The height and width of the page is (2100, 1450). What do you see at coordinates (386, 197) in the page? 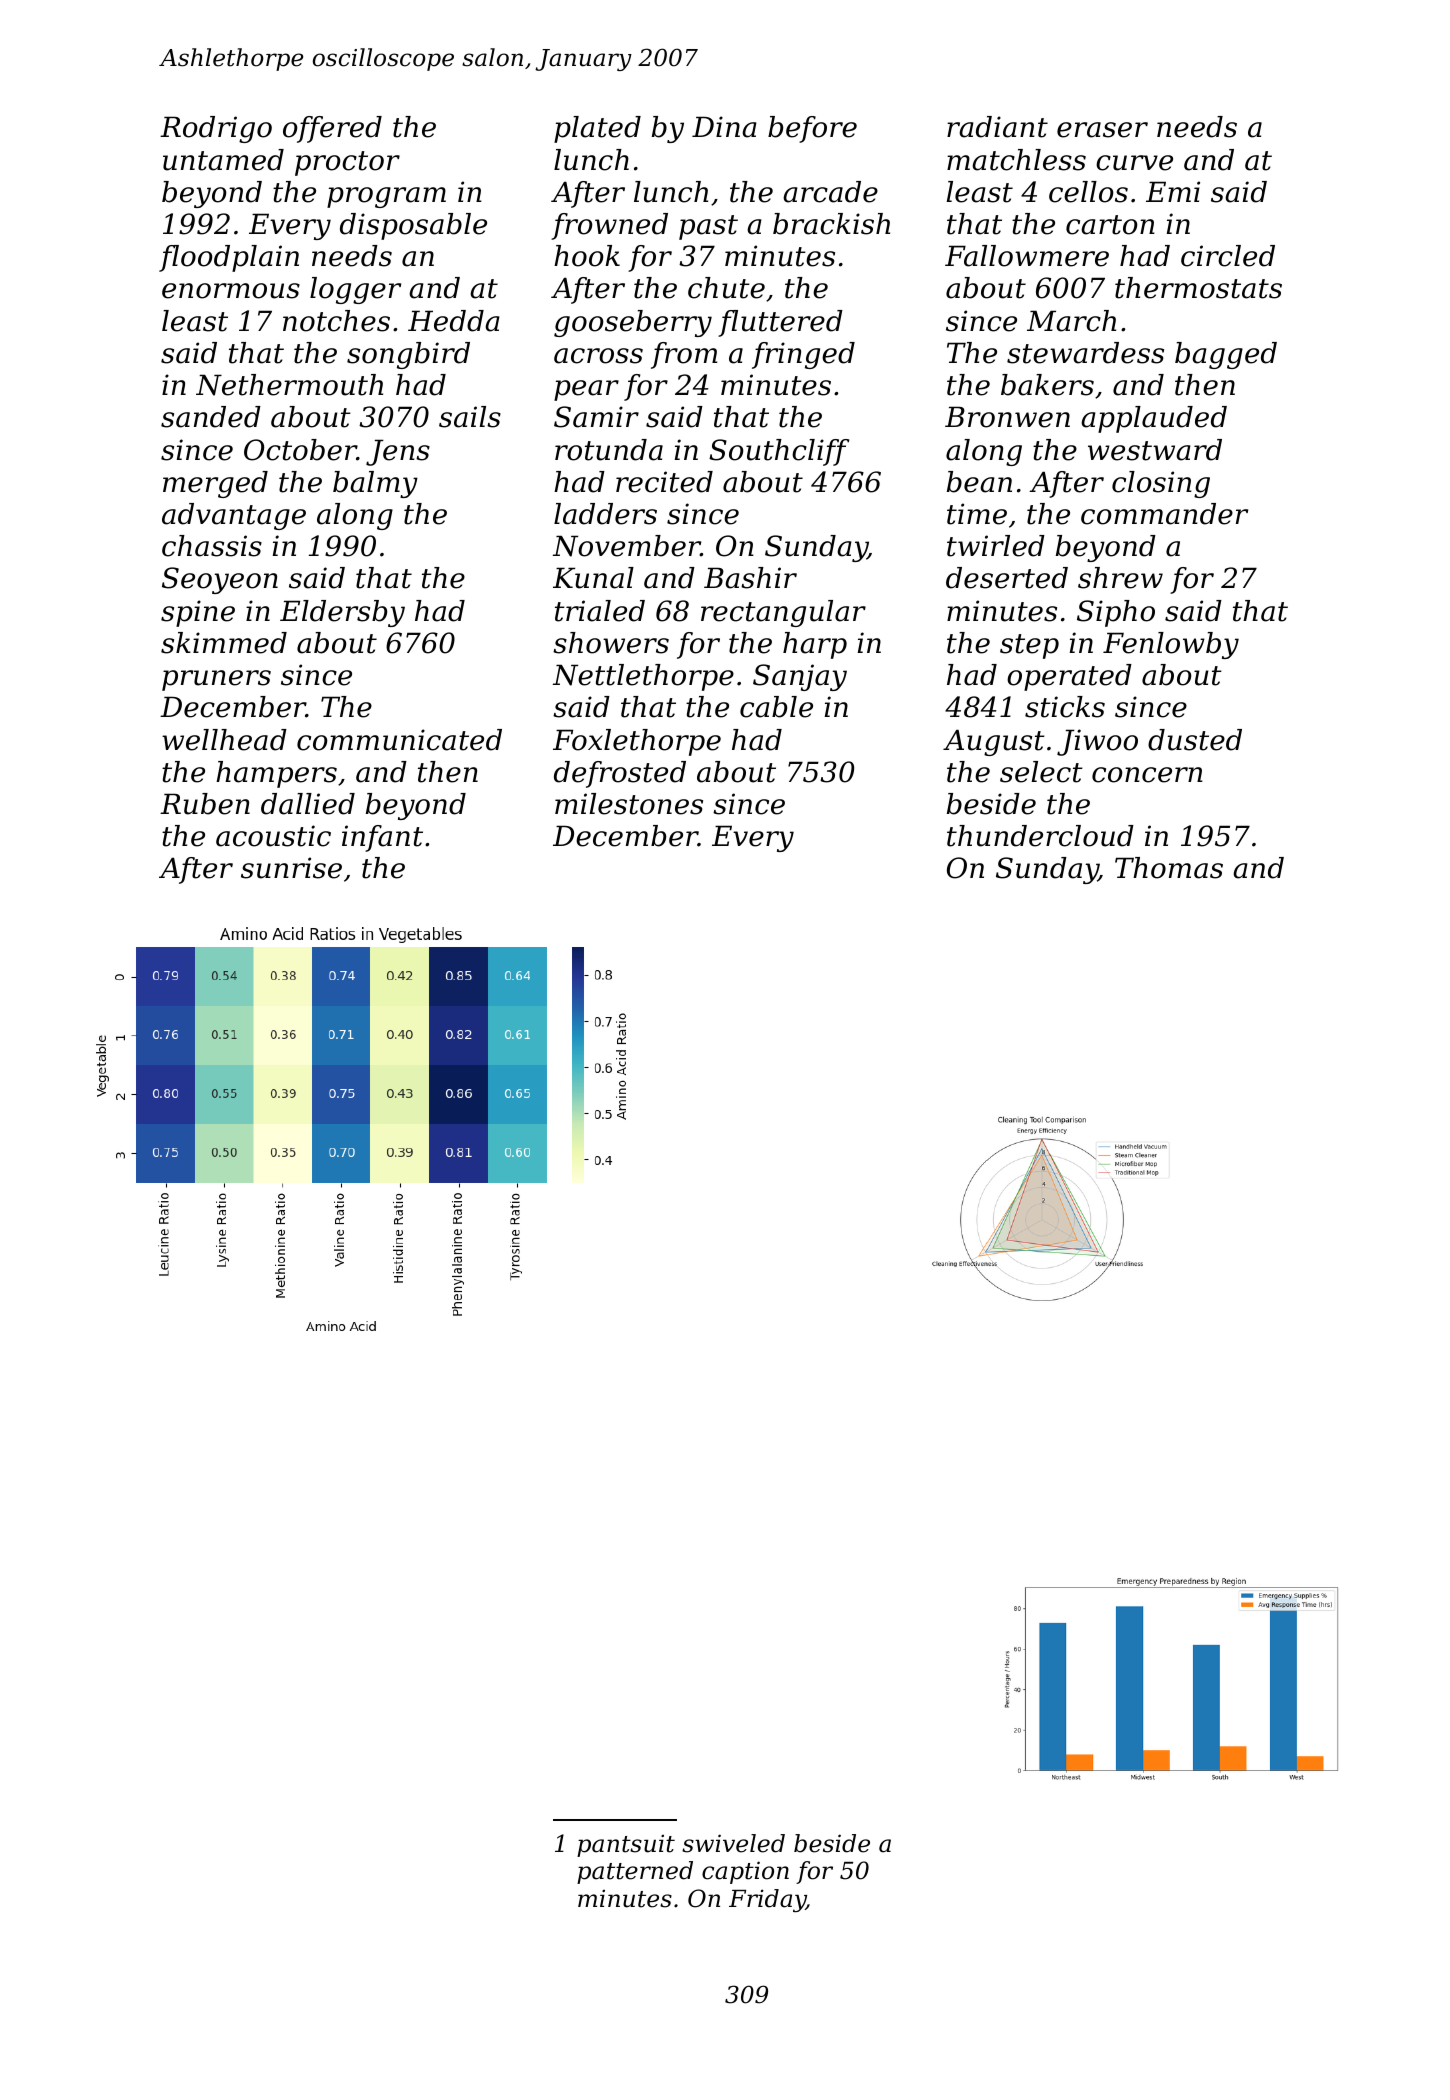
I see `program` at bounding box center [386, 197].
